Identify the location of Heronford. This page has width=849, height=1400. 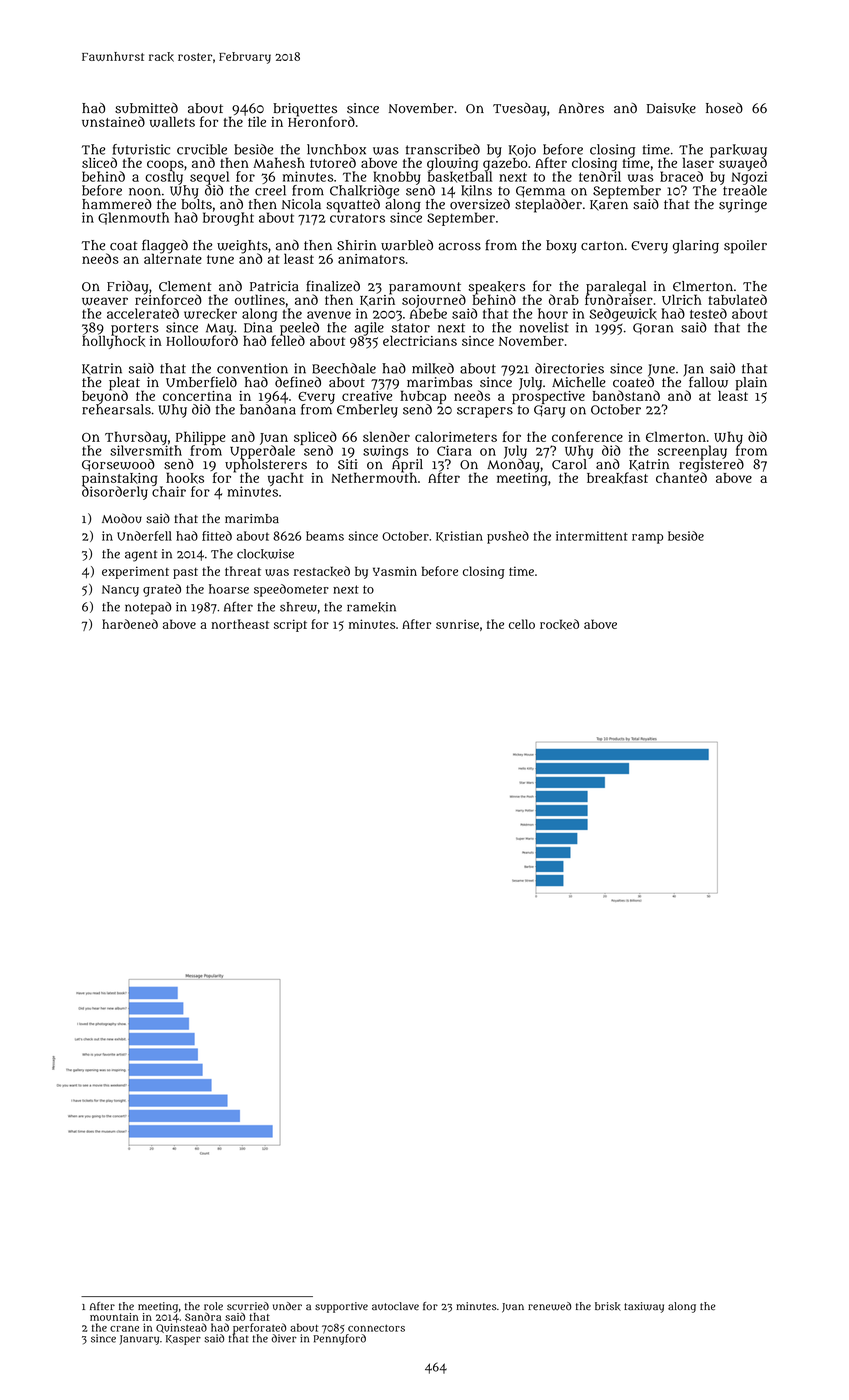
(321, 121).
